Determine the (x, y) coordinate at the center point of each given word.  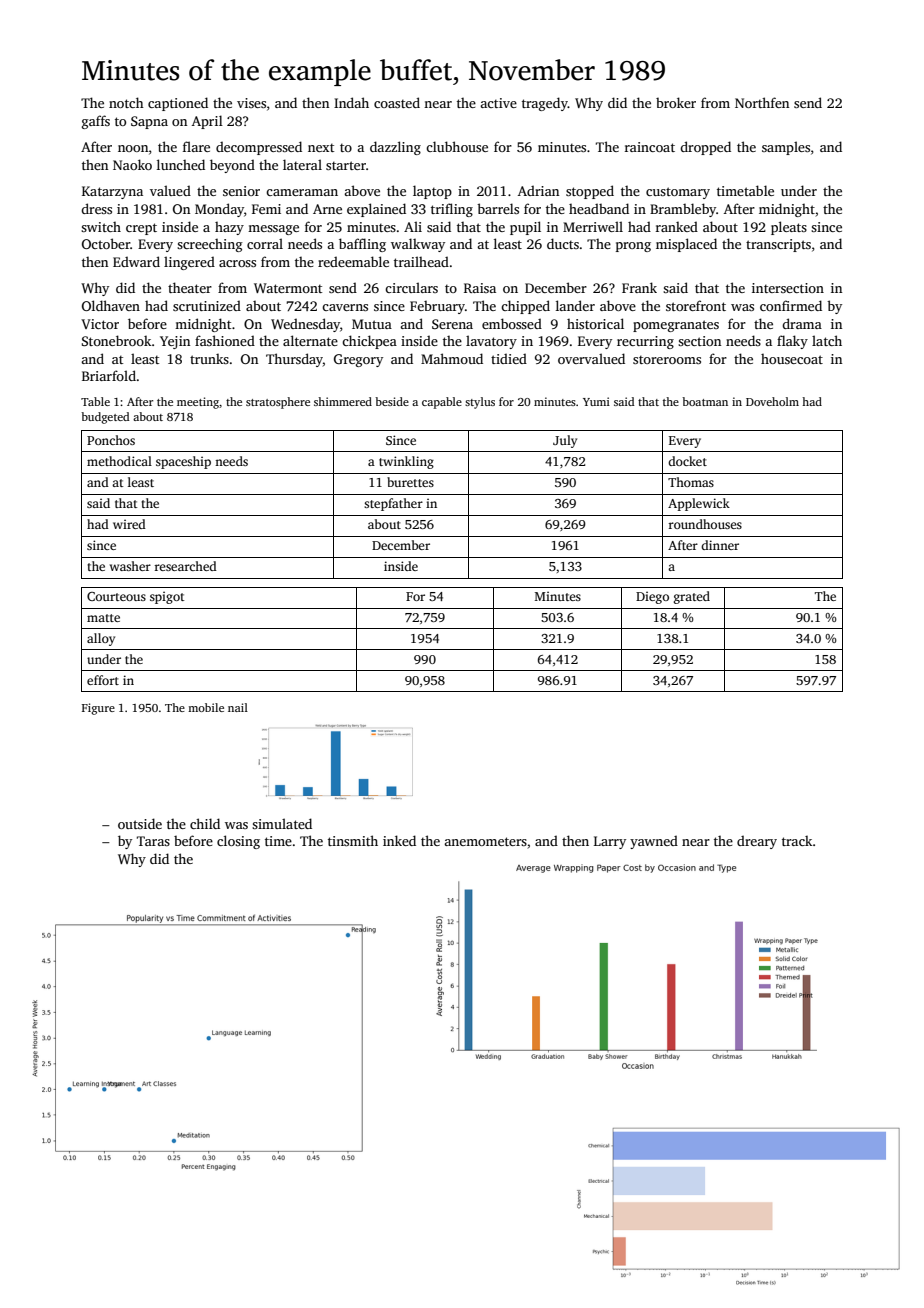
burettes (410, 482)
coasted (397, 102)
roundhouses (705, 524)
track (797, 841)
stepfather (393, 504)
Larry (610, 842)
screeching (210, 245)
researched (186, 566)
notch (126, 102)
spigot (167, 597)
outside (140, 823)
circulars (411, 287)
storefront (696, 305)
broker (676, 102)
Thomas (691, 482)
